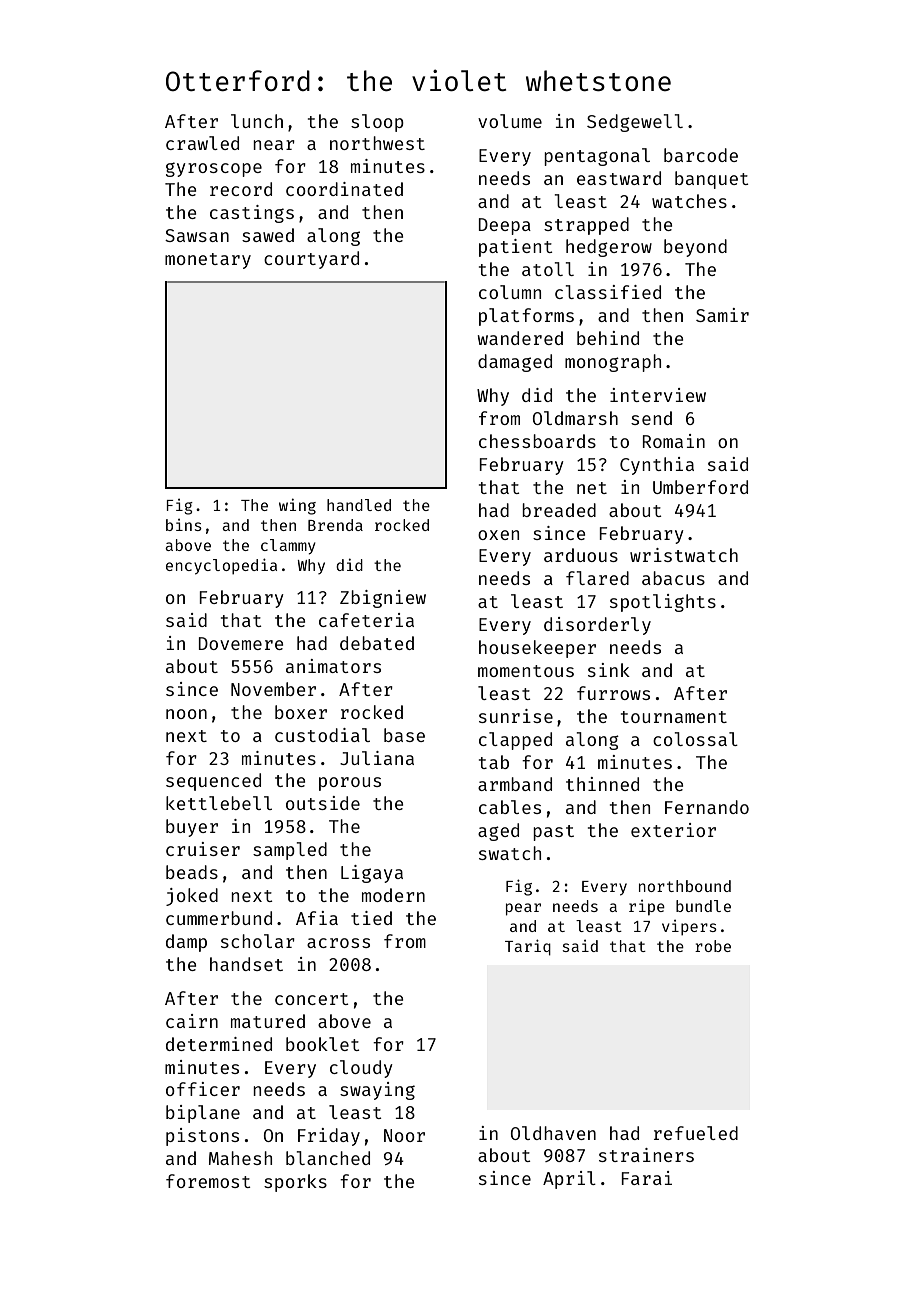 Image resolution: width=924 pixels, height=1311 pixels. What do you see at coordinates (575, 418) in the image?
I see `Oldmarsh` at bounding box center [575, 418].
